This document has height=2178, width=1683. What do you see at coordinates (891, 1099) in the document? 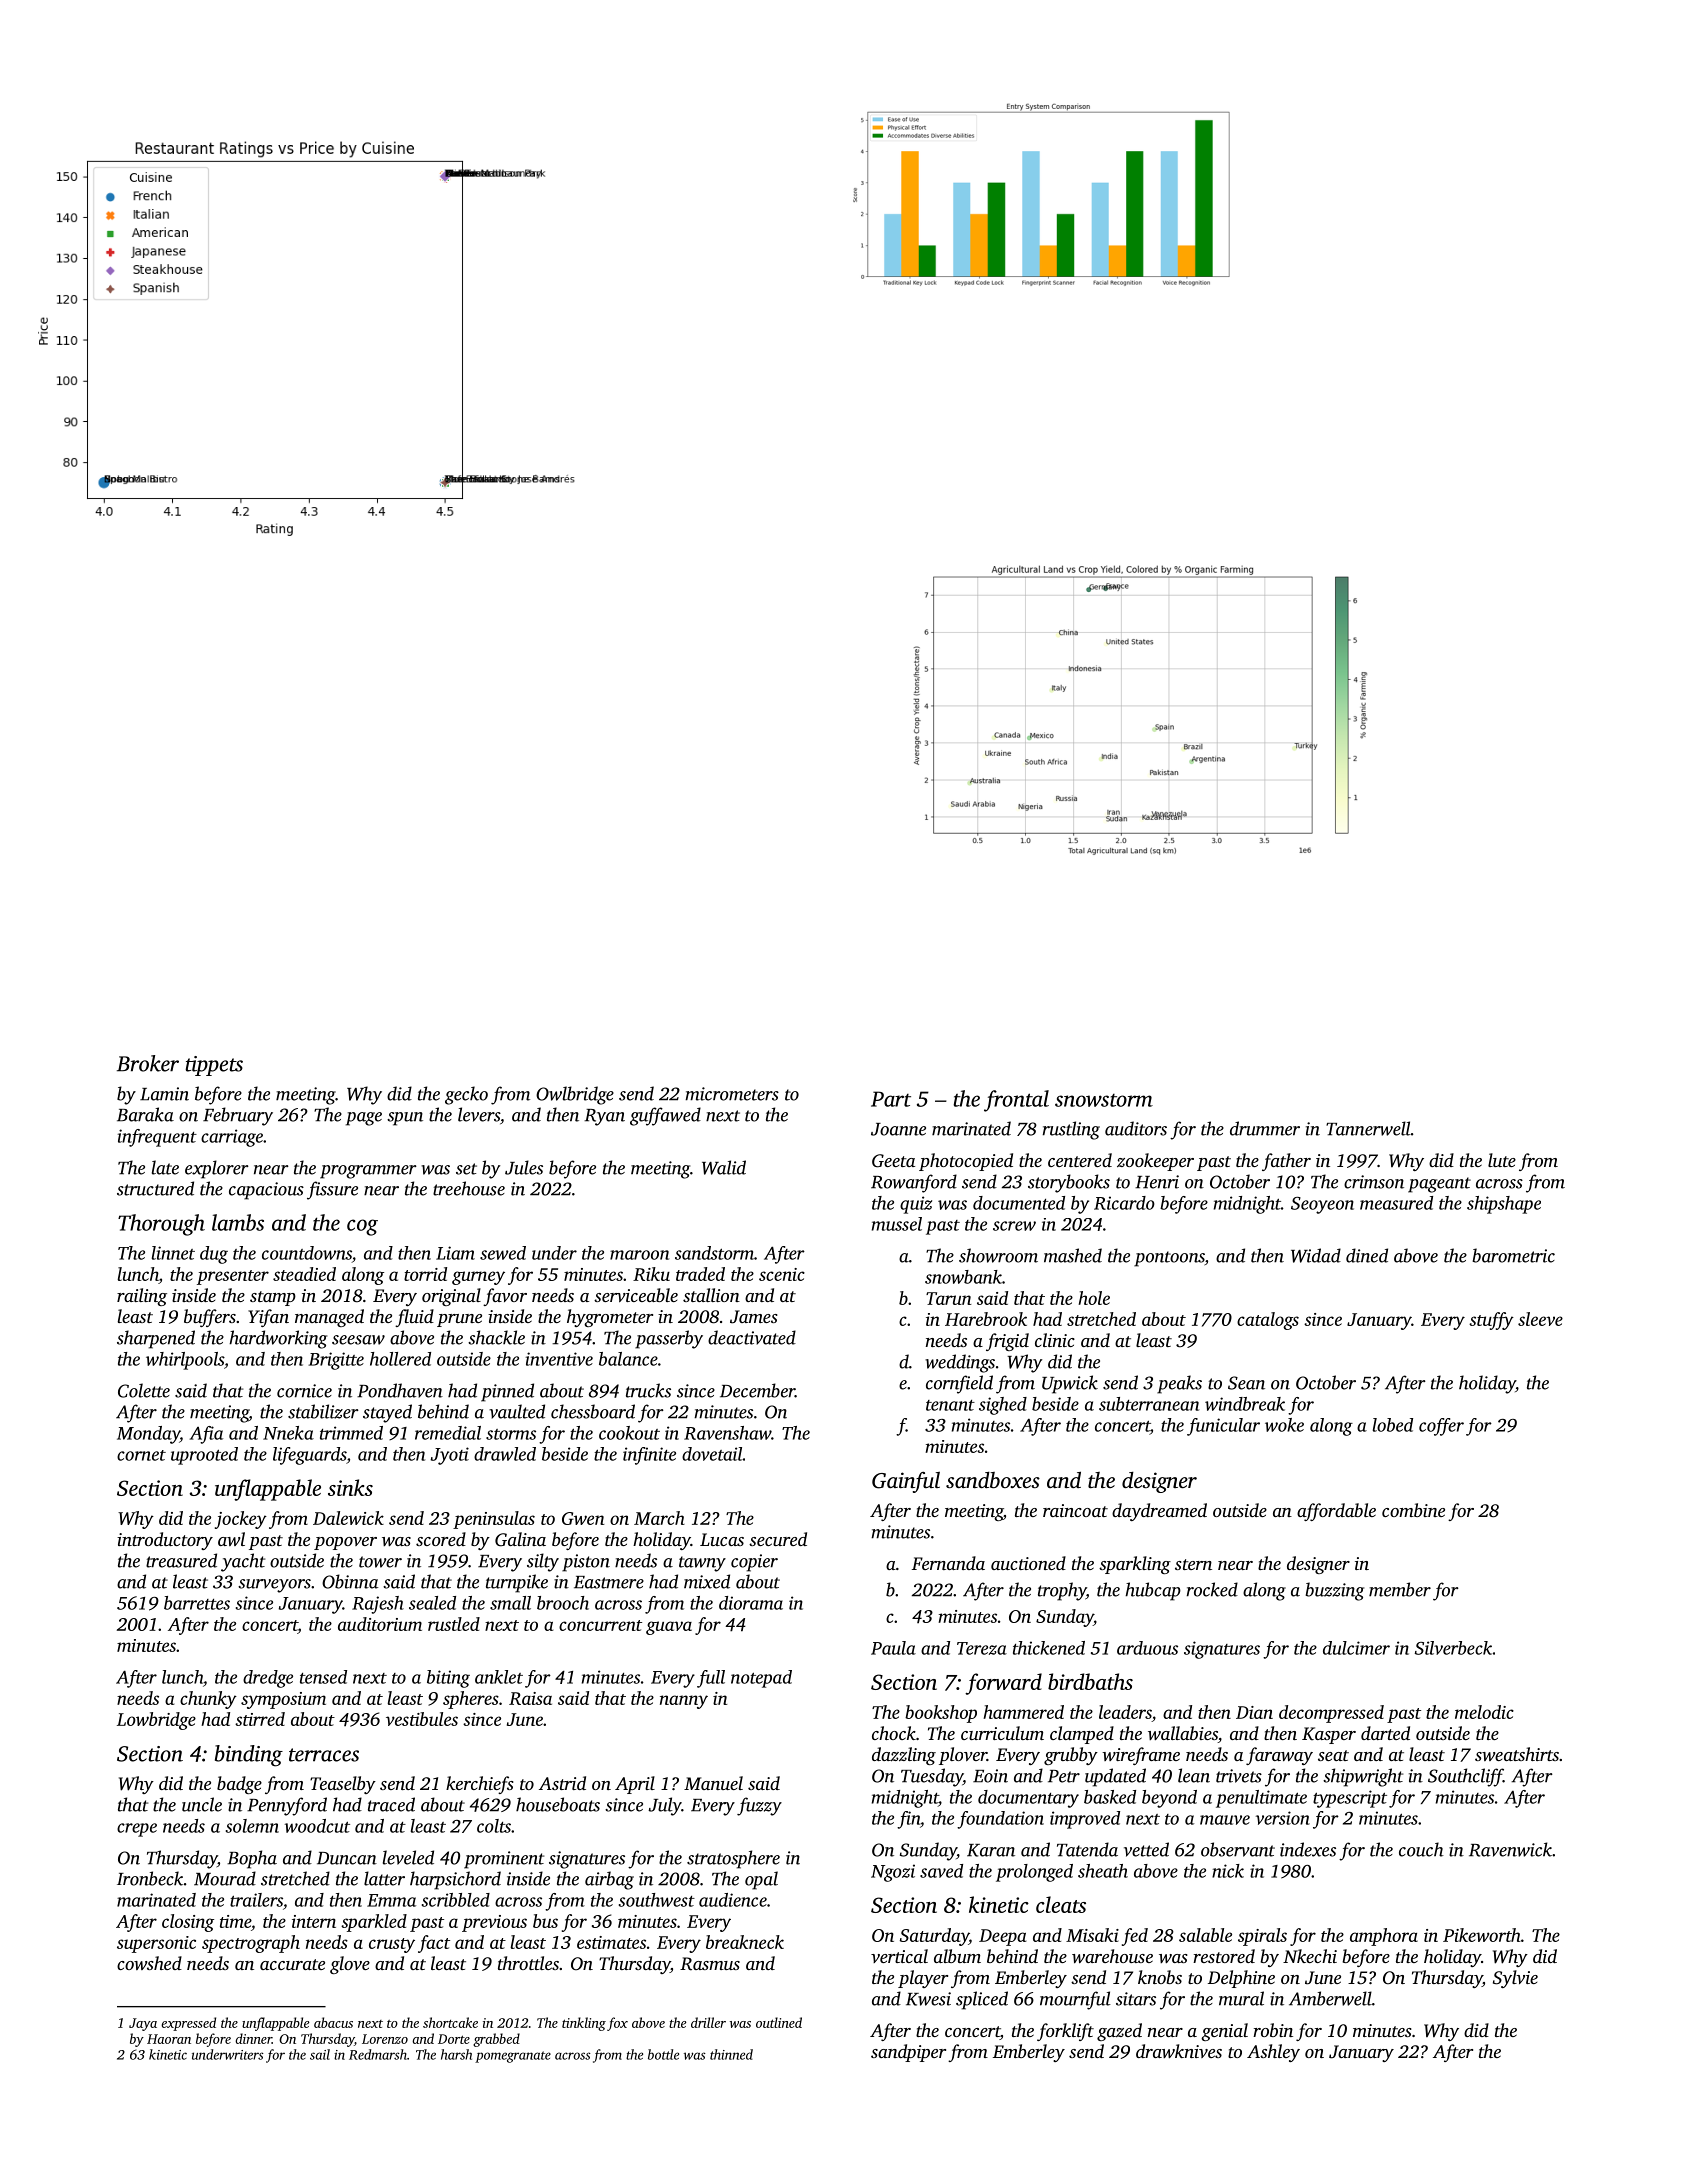
I see `Part` at bounding box center [891, 1099].
